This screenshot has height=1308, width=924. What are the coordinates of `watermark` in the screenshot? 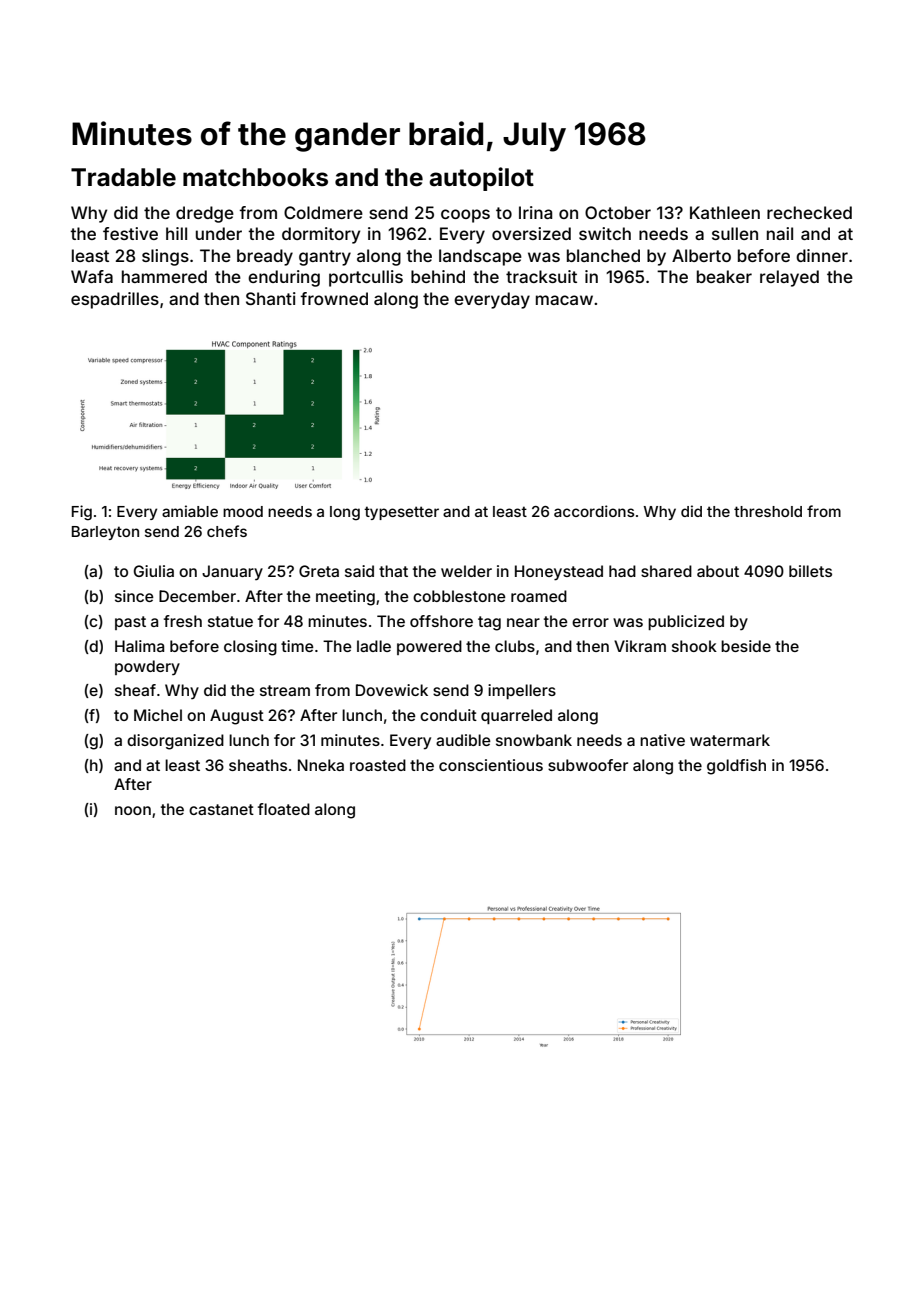 It's located at (730, 740).
